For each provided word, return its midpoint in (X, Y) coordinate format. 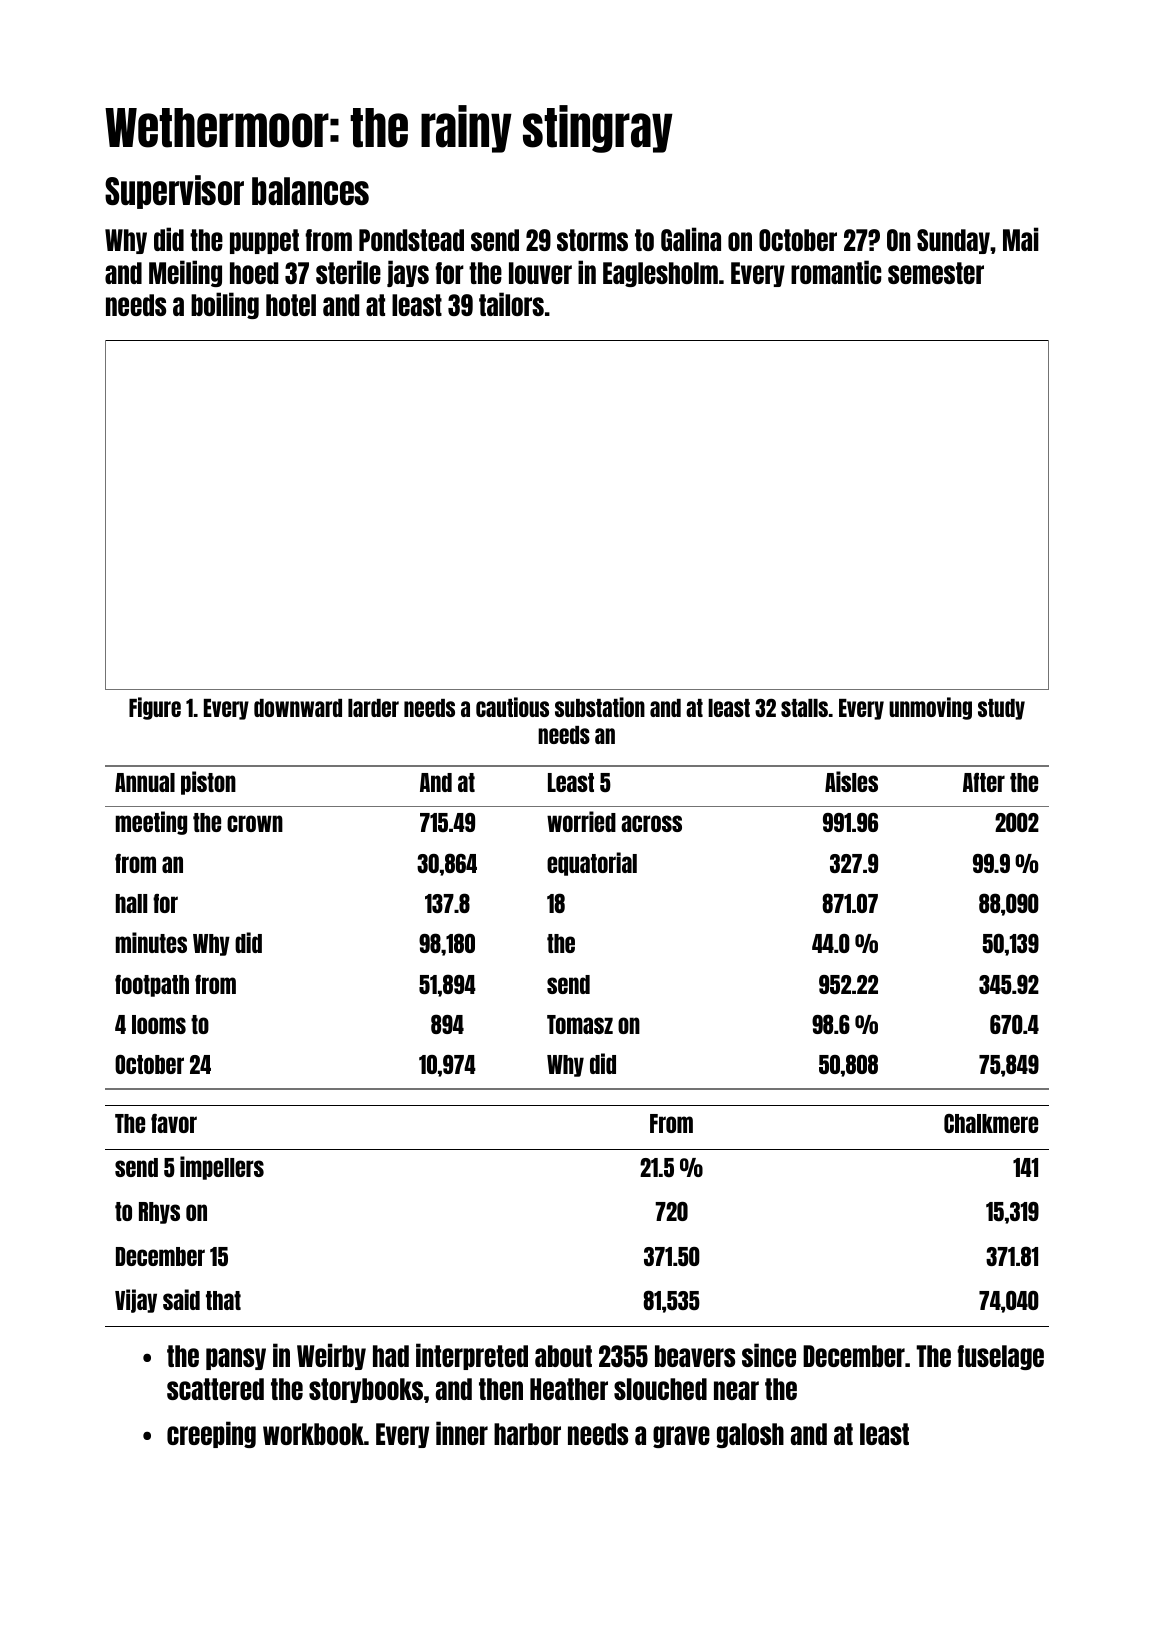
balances (310, 191)
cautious (512, 707)
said (181, 1299)
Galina (691, 239)
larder (373, 708)
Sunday (953, 241)
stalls (804, 708)
